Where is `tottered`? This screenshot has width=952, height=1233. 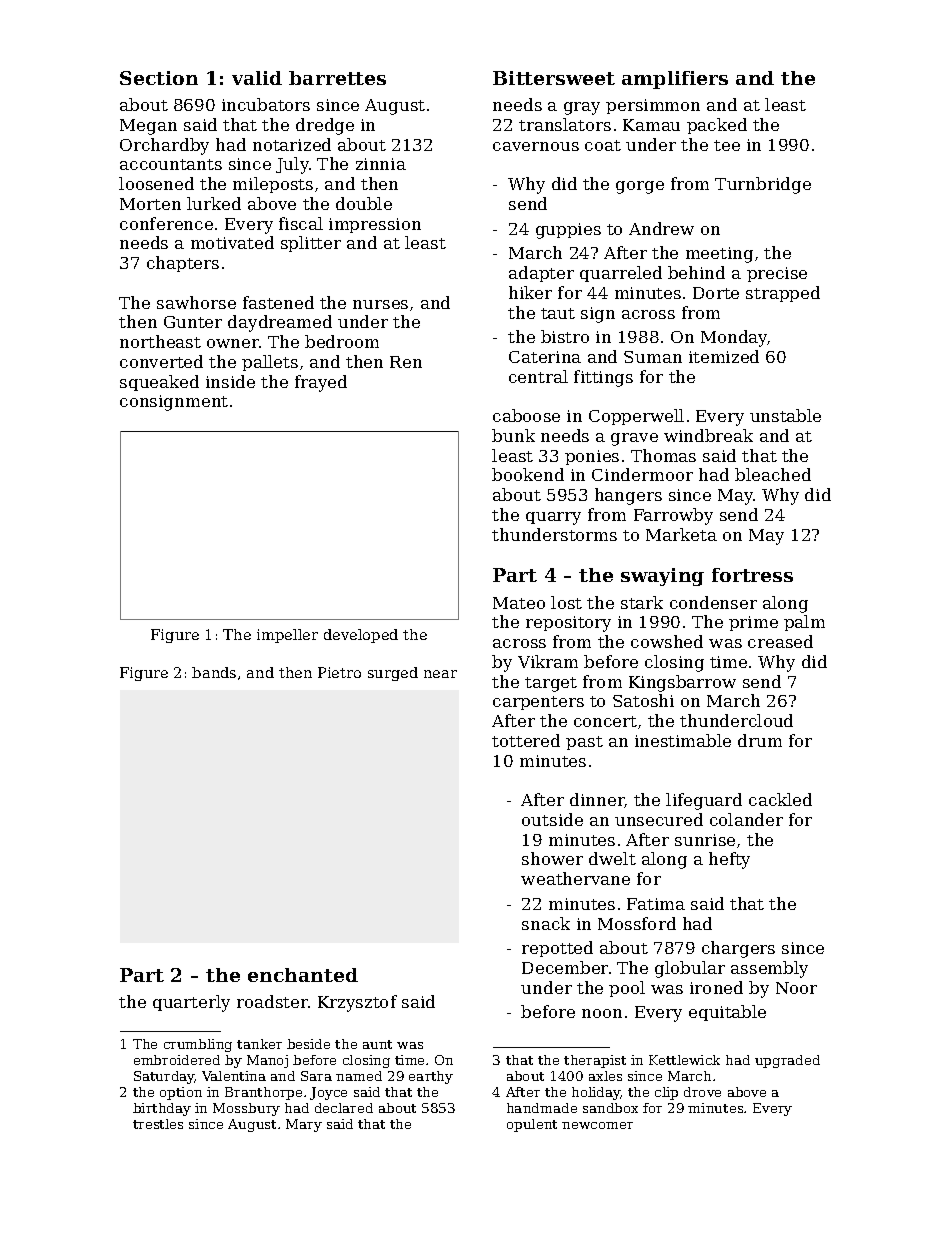
tottered is located at coordinates (526, 740).
